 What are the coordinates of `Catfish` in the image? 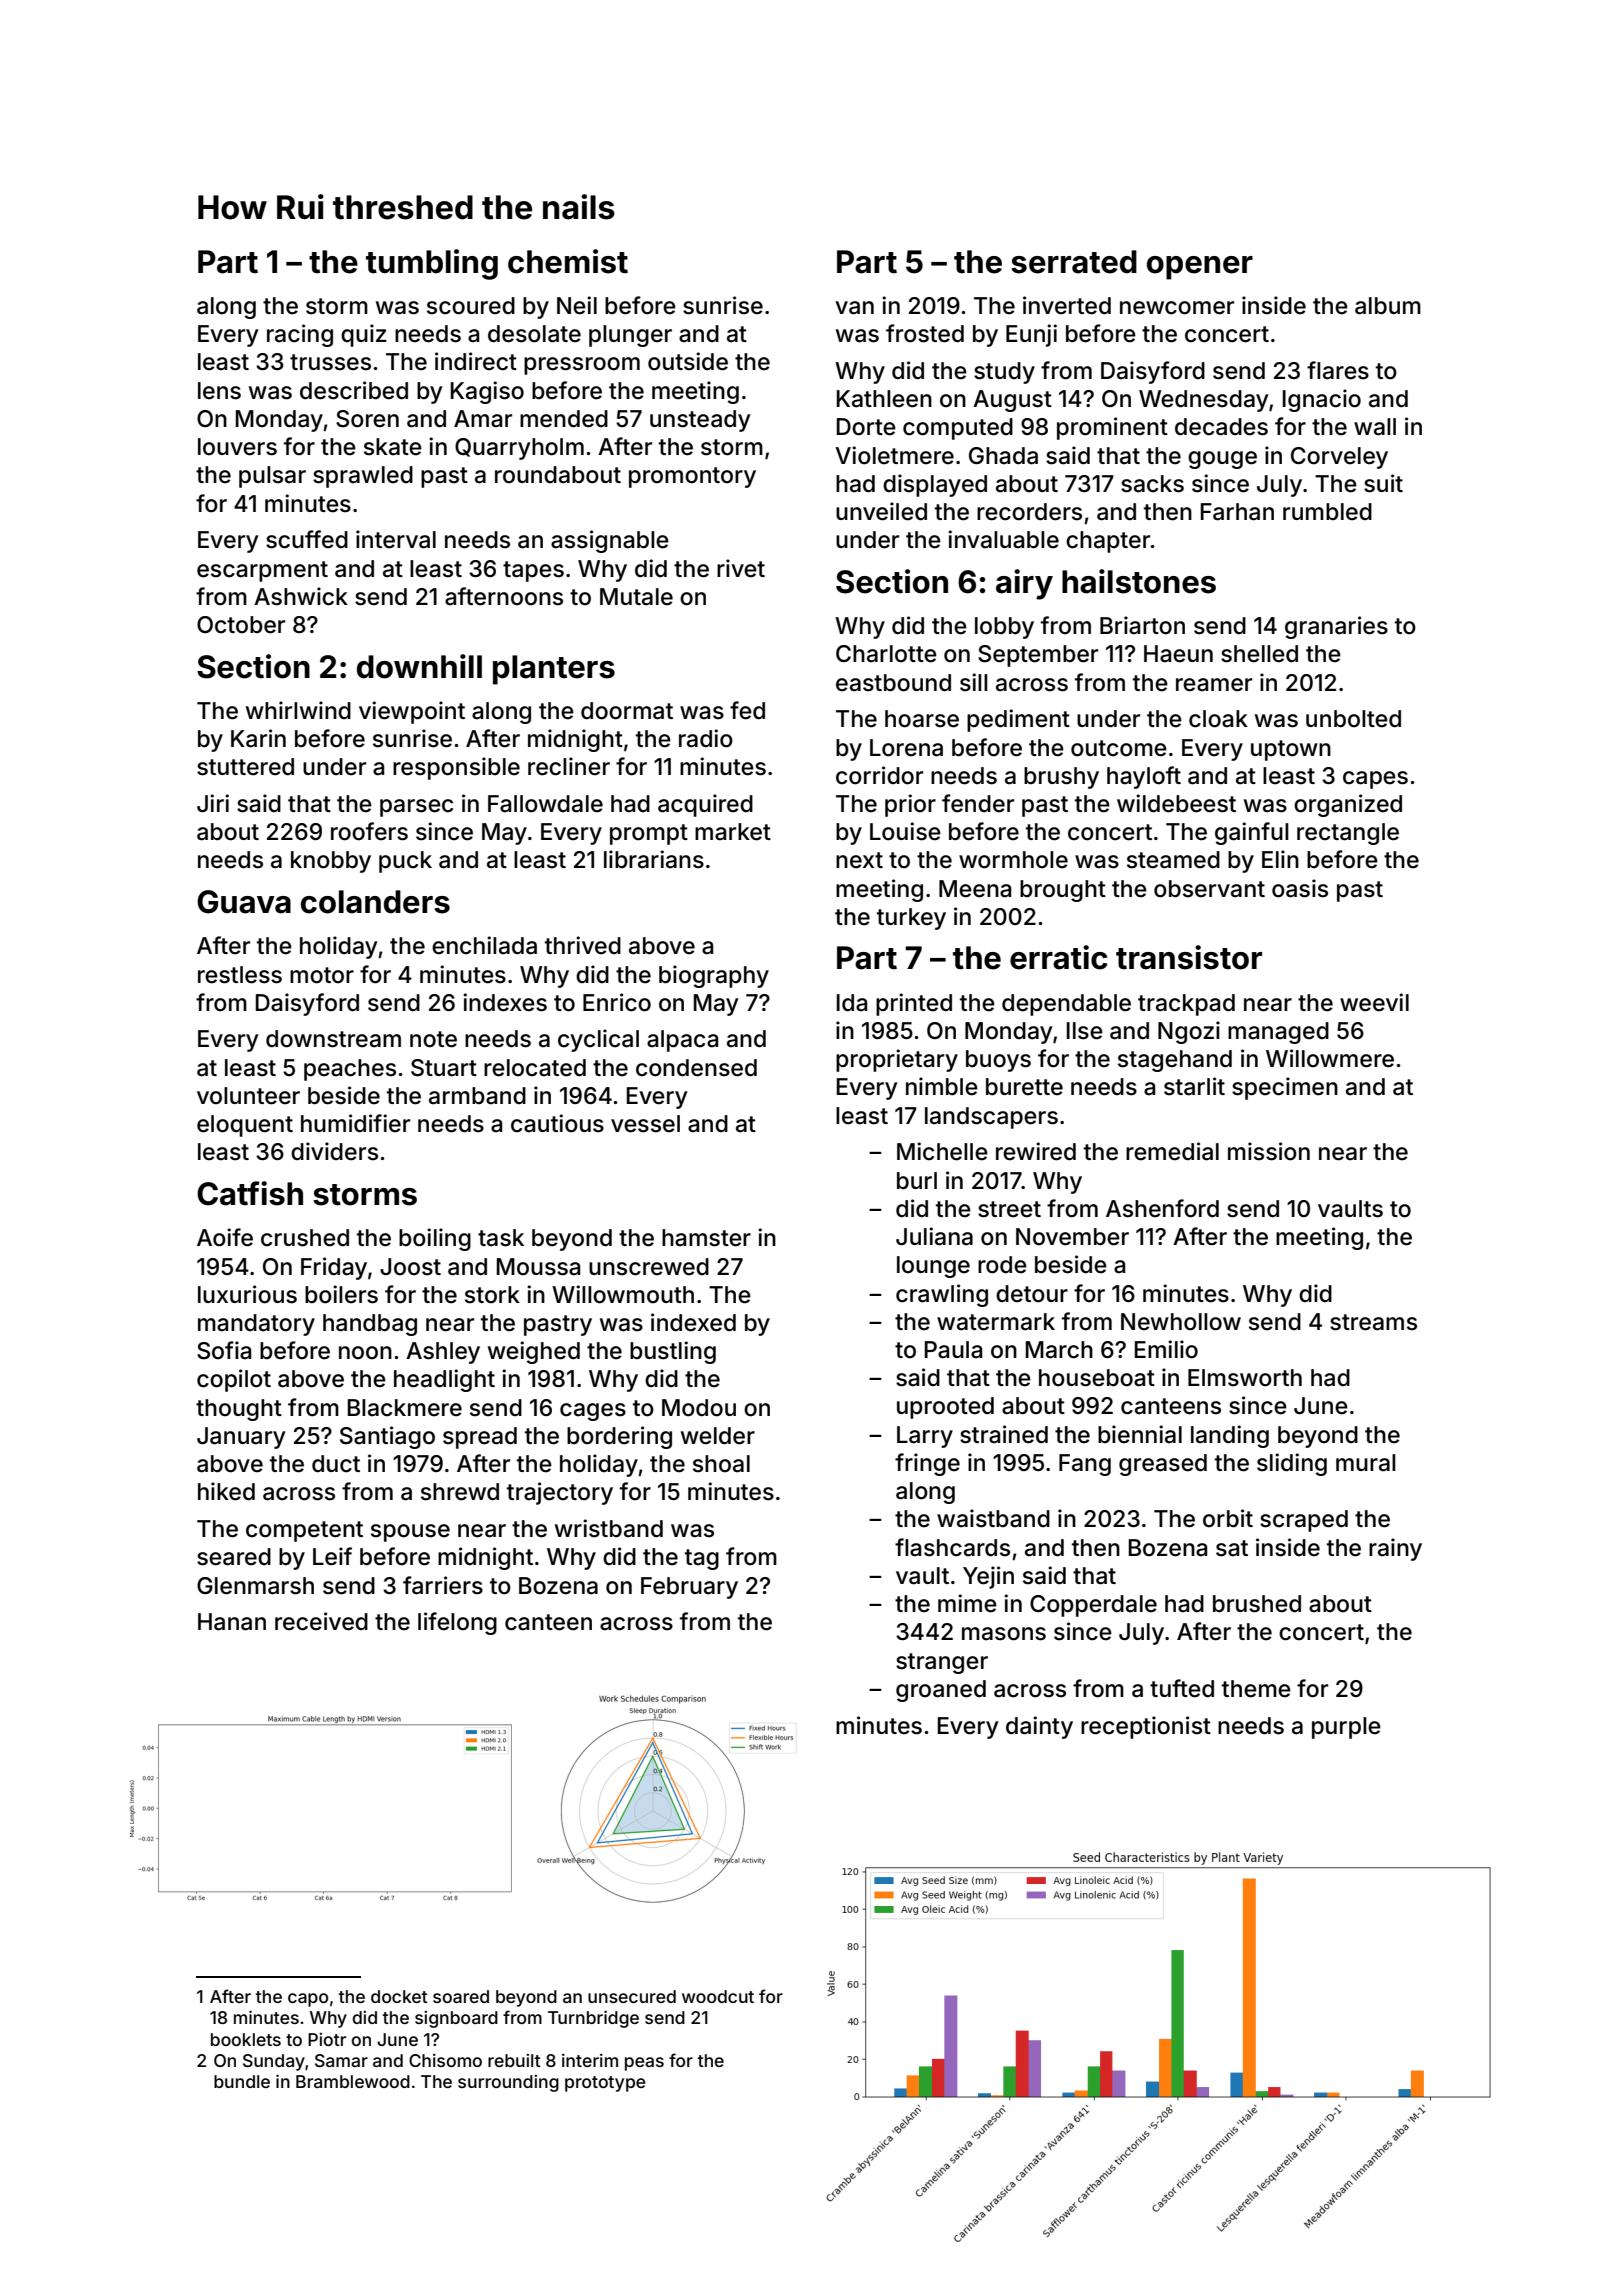 It's located at (250, 1193).
